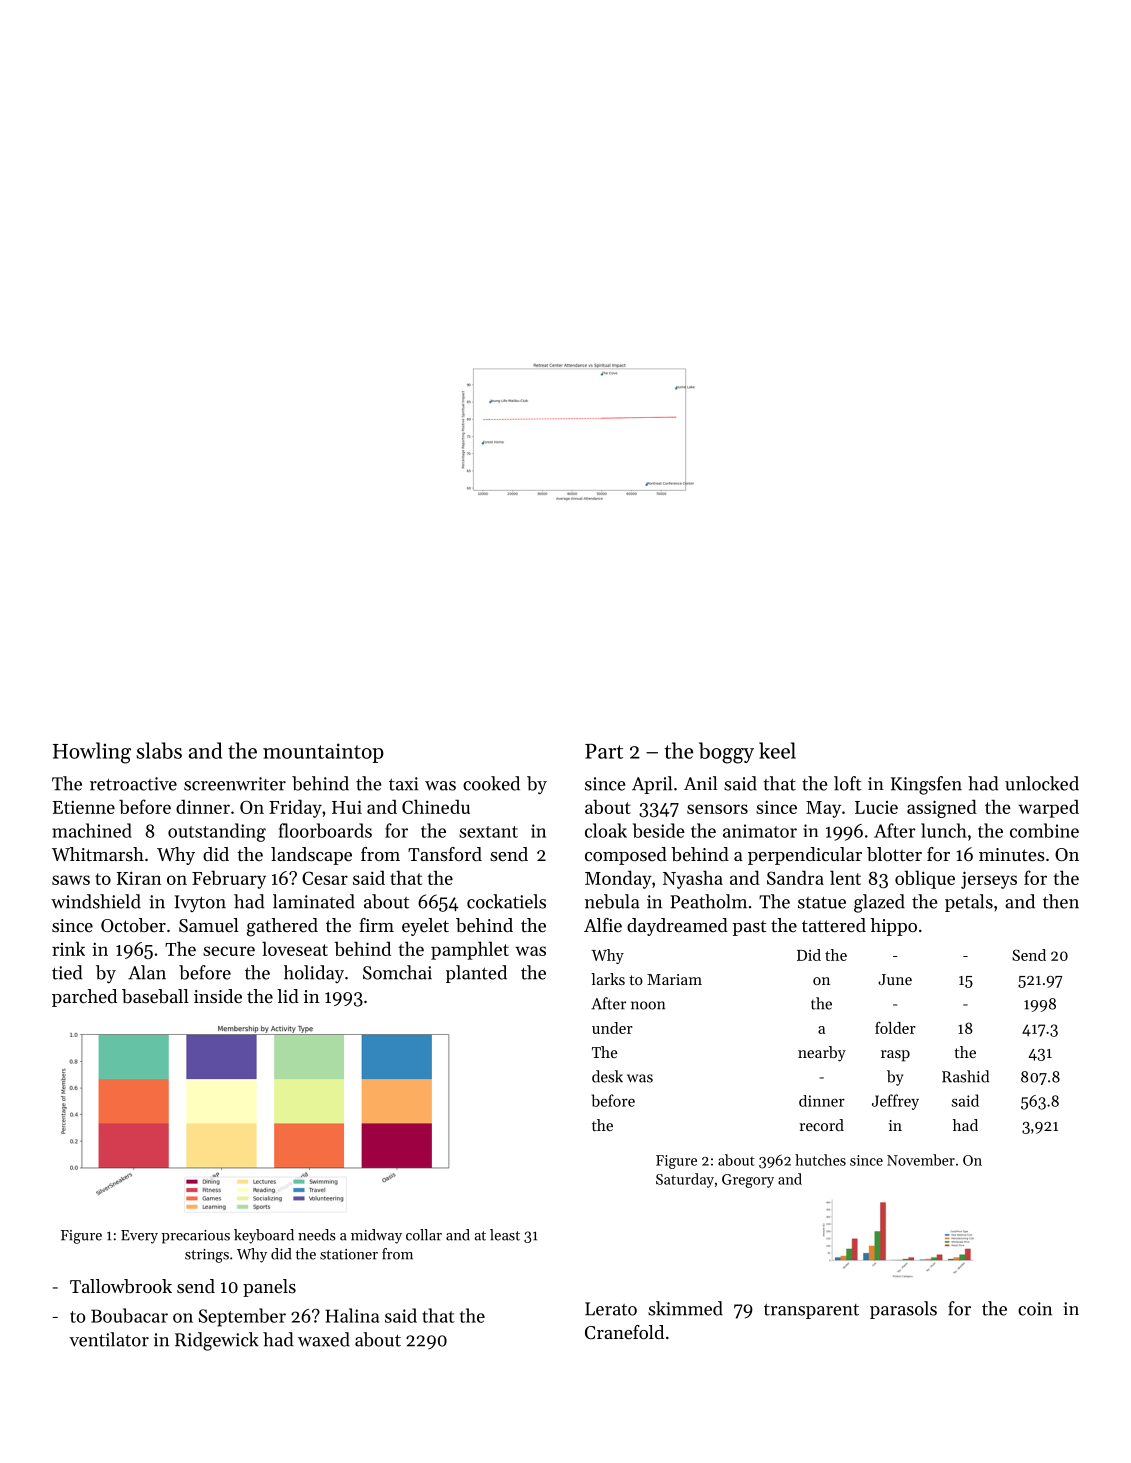 Image resolution: width=1131 pixels, height=1463 pixels. What do you see at coordinates (139, 1237) in the screenshot?
I see `Every` at bounding box center [139, 1237].
